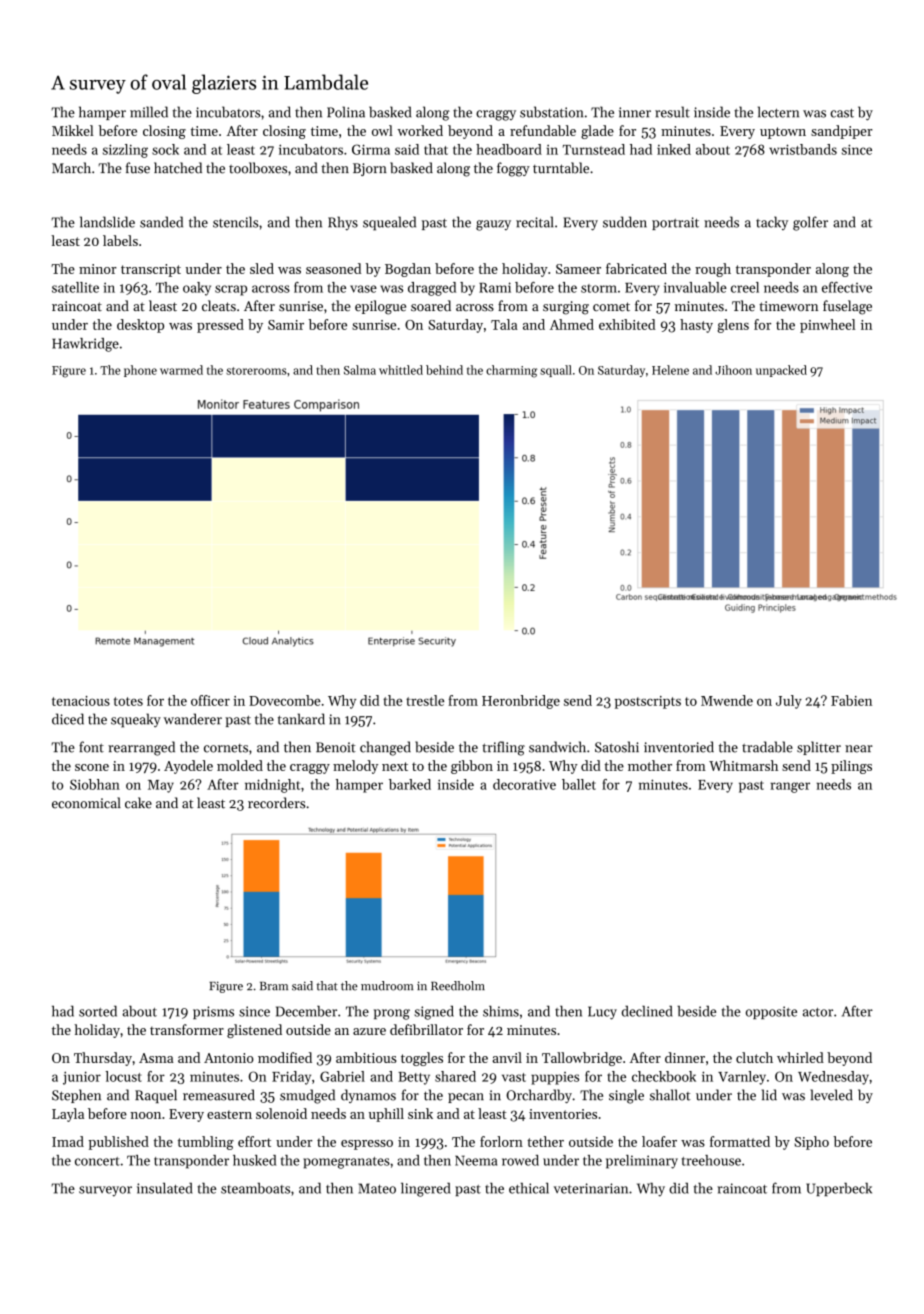 The width and height of the screenshot is (924, 1314). What do you see at coordinates (164, 1188) in the screenshot?
I see `insulated` at bounding box center [164, 1188].
